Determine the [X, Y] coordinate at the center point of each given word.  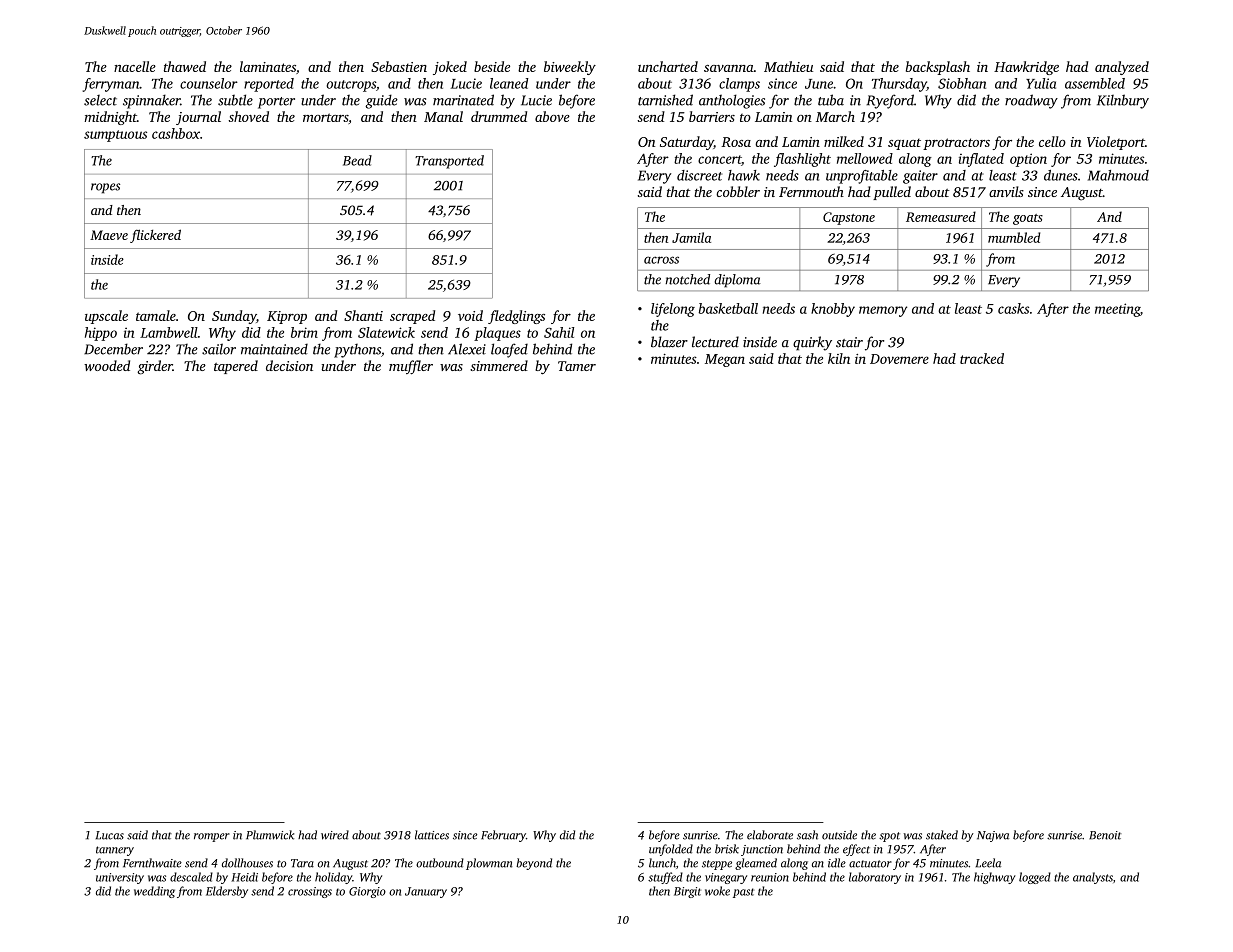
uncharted [668, 66]
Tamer [577, 366]
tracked [982, 358]
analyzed [1122, 68]
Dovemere [899, 359]
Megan [725, 360]
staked [942, 835]
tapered [236, 367]
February [503, 836]
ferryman [111, 85]
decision [289, 365]
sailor [219, 349]
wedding [154, 892]
